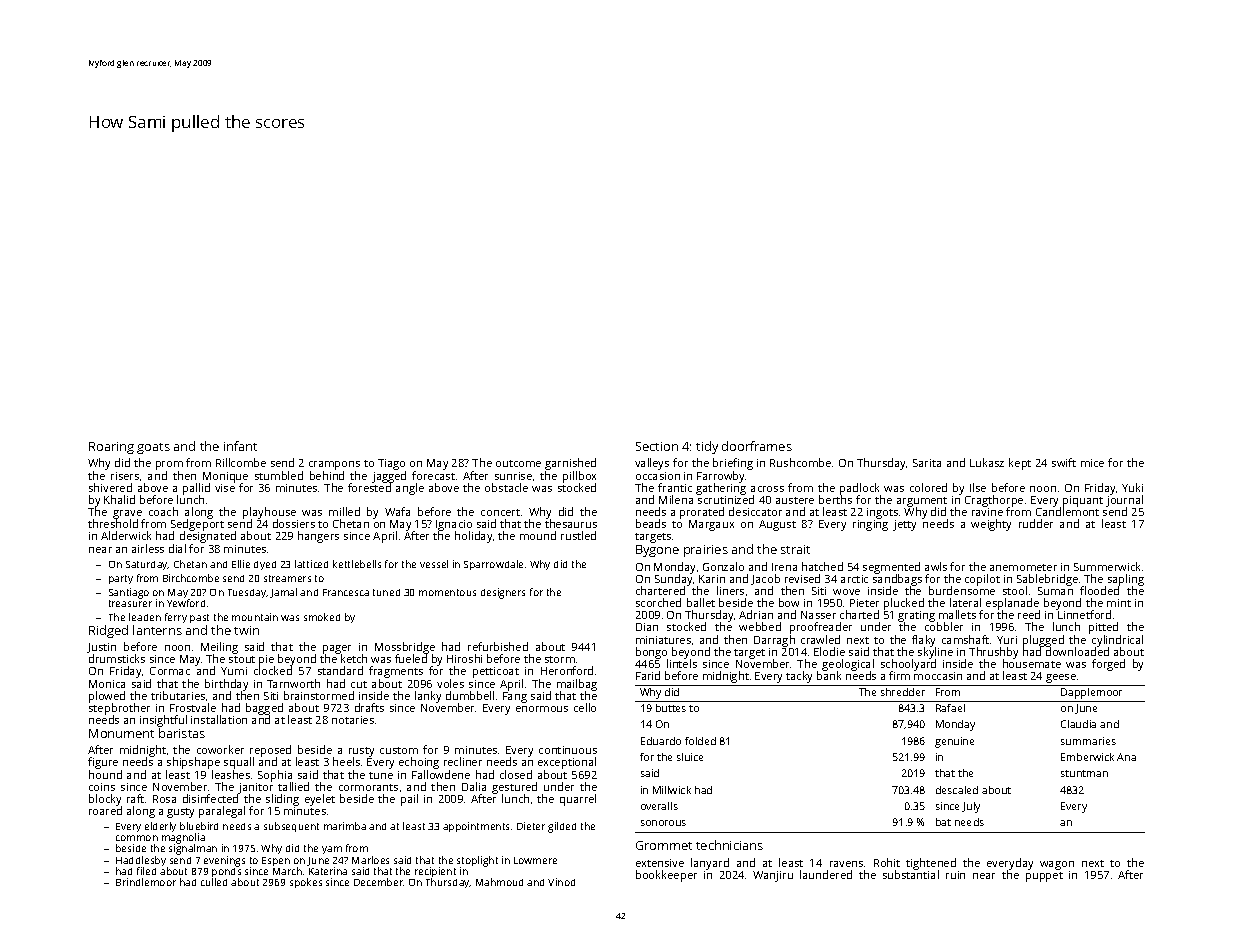  What do you see at coordinates (1107, 566) in the screenshot?
I see `Summerwick` at bounding box center [1107, 566].
